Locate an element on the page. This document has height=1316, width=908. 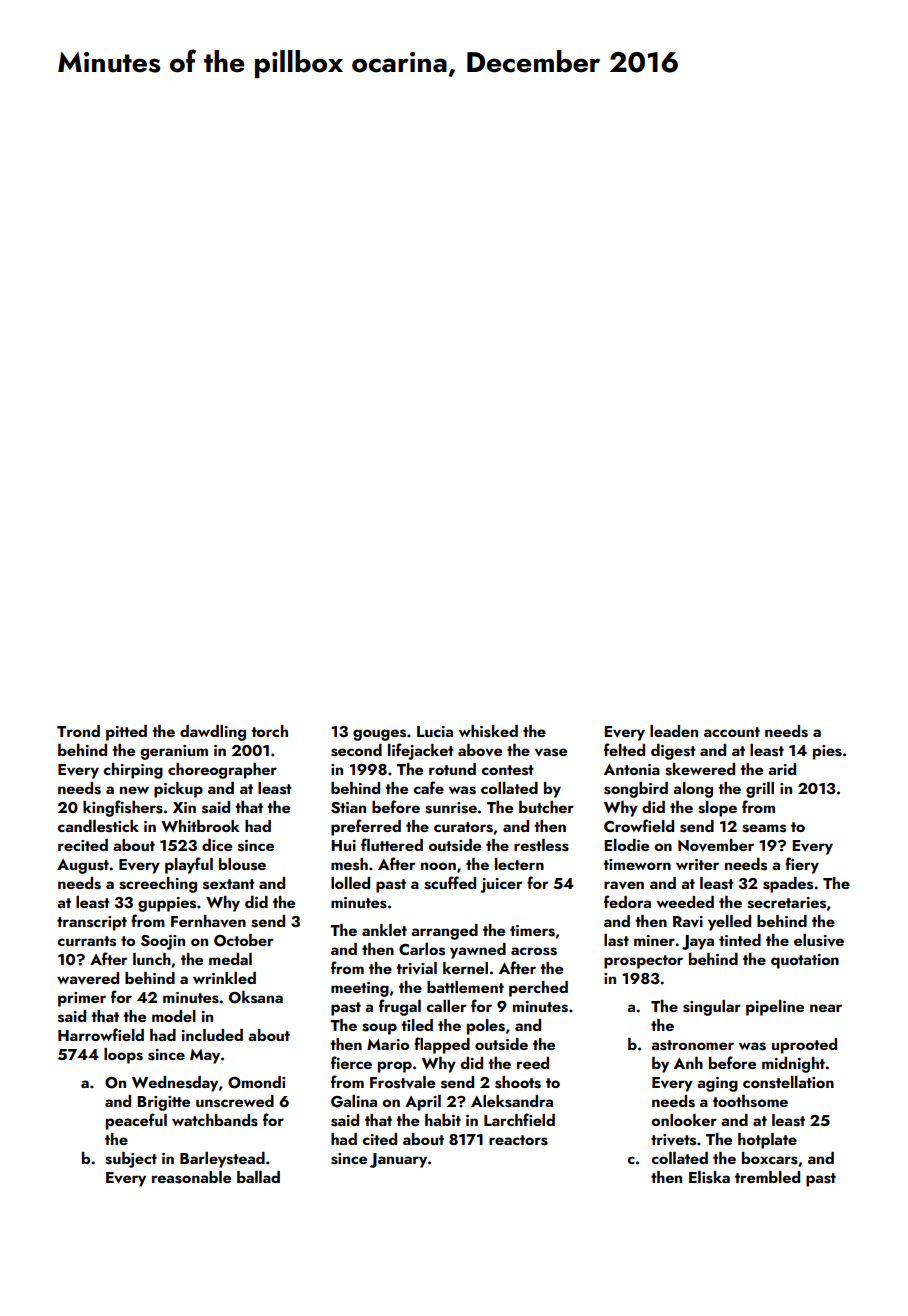
loops is located at coordinates (123, 1056).
